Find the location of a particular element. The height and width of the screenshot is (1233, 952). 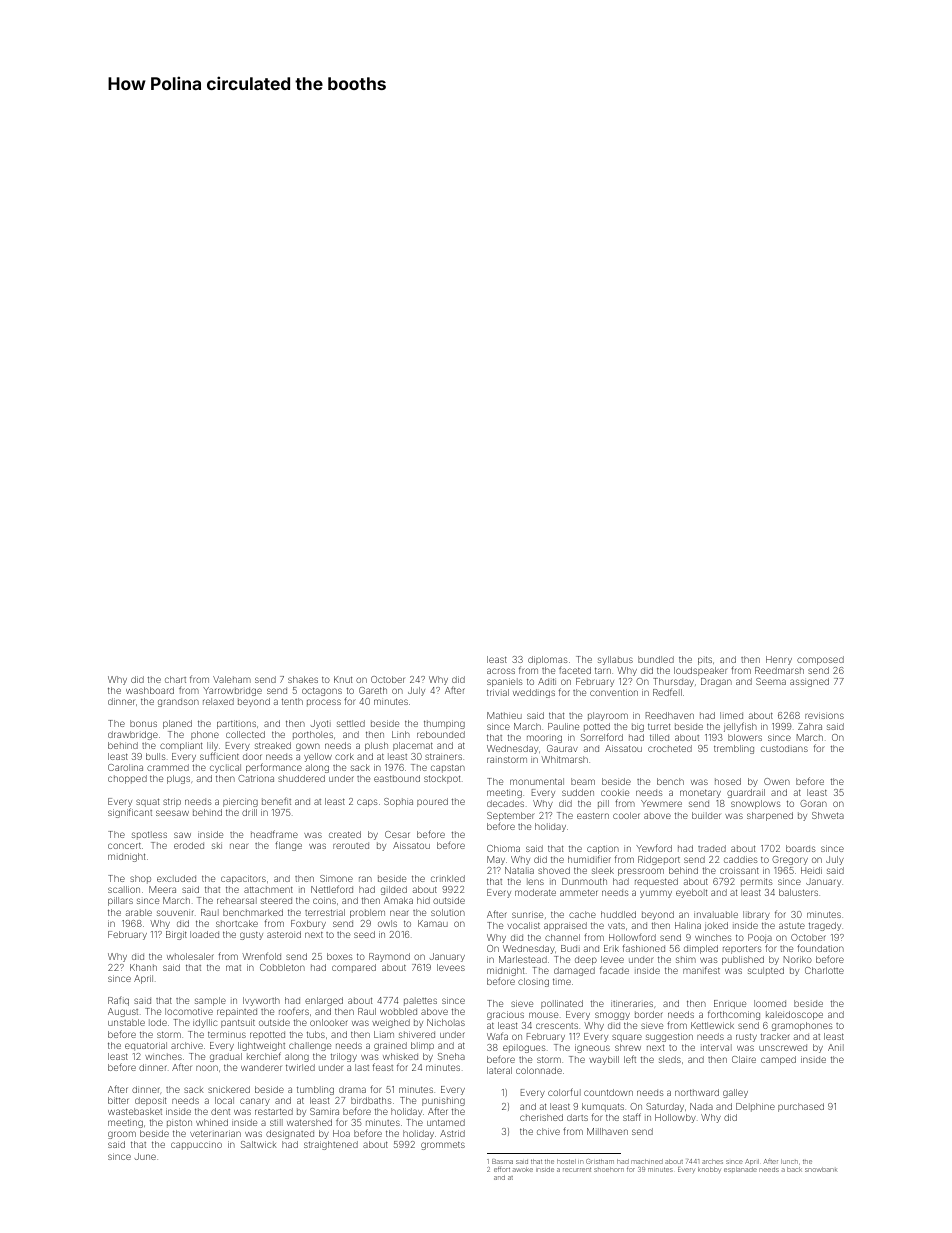

Khanh is located at coordinates (143, 967).
